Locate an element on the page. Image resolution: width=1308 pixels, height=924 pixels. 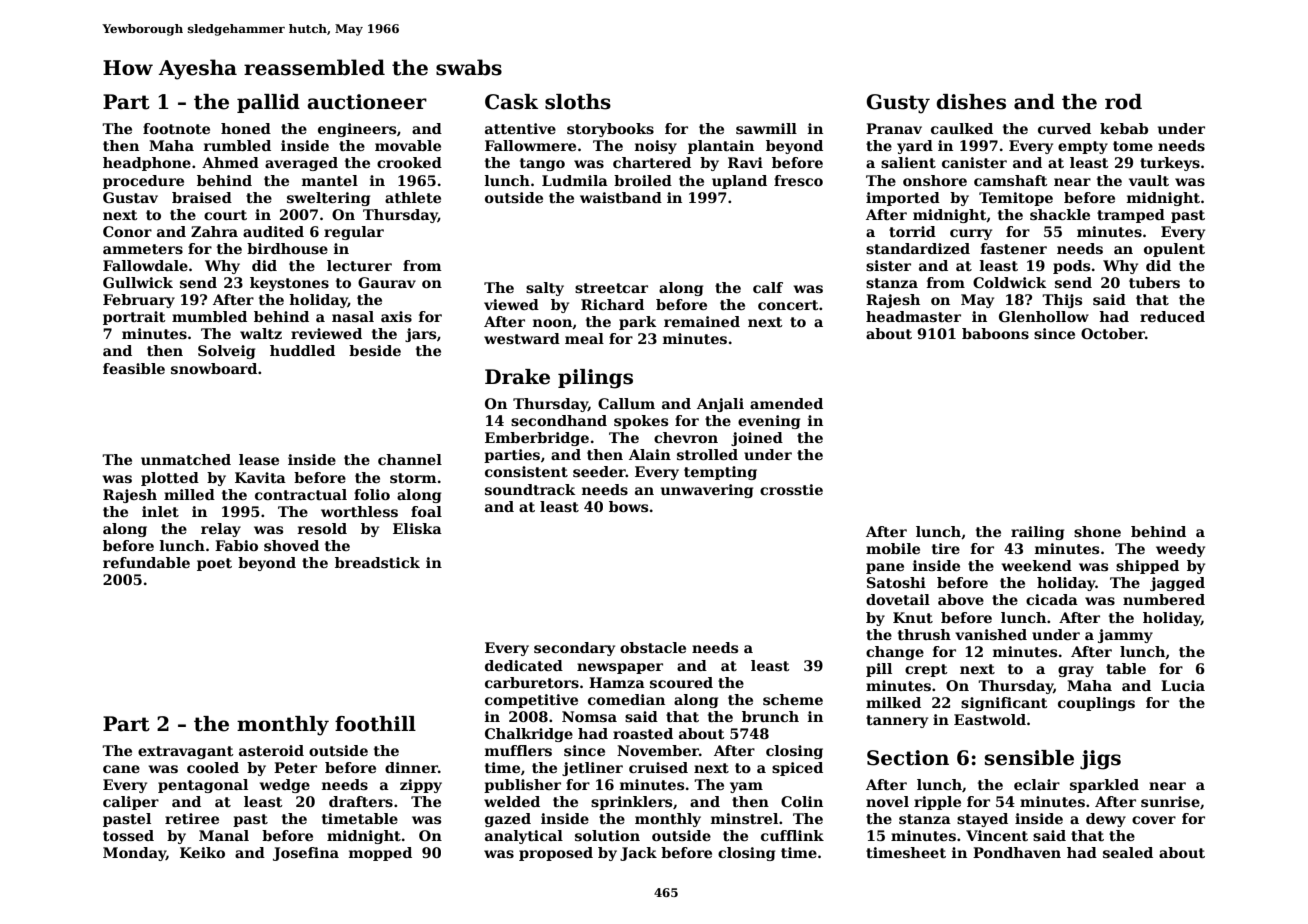
foothill is located at coordinates (375, 724).
